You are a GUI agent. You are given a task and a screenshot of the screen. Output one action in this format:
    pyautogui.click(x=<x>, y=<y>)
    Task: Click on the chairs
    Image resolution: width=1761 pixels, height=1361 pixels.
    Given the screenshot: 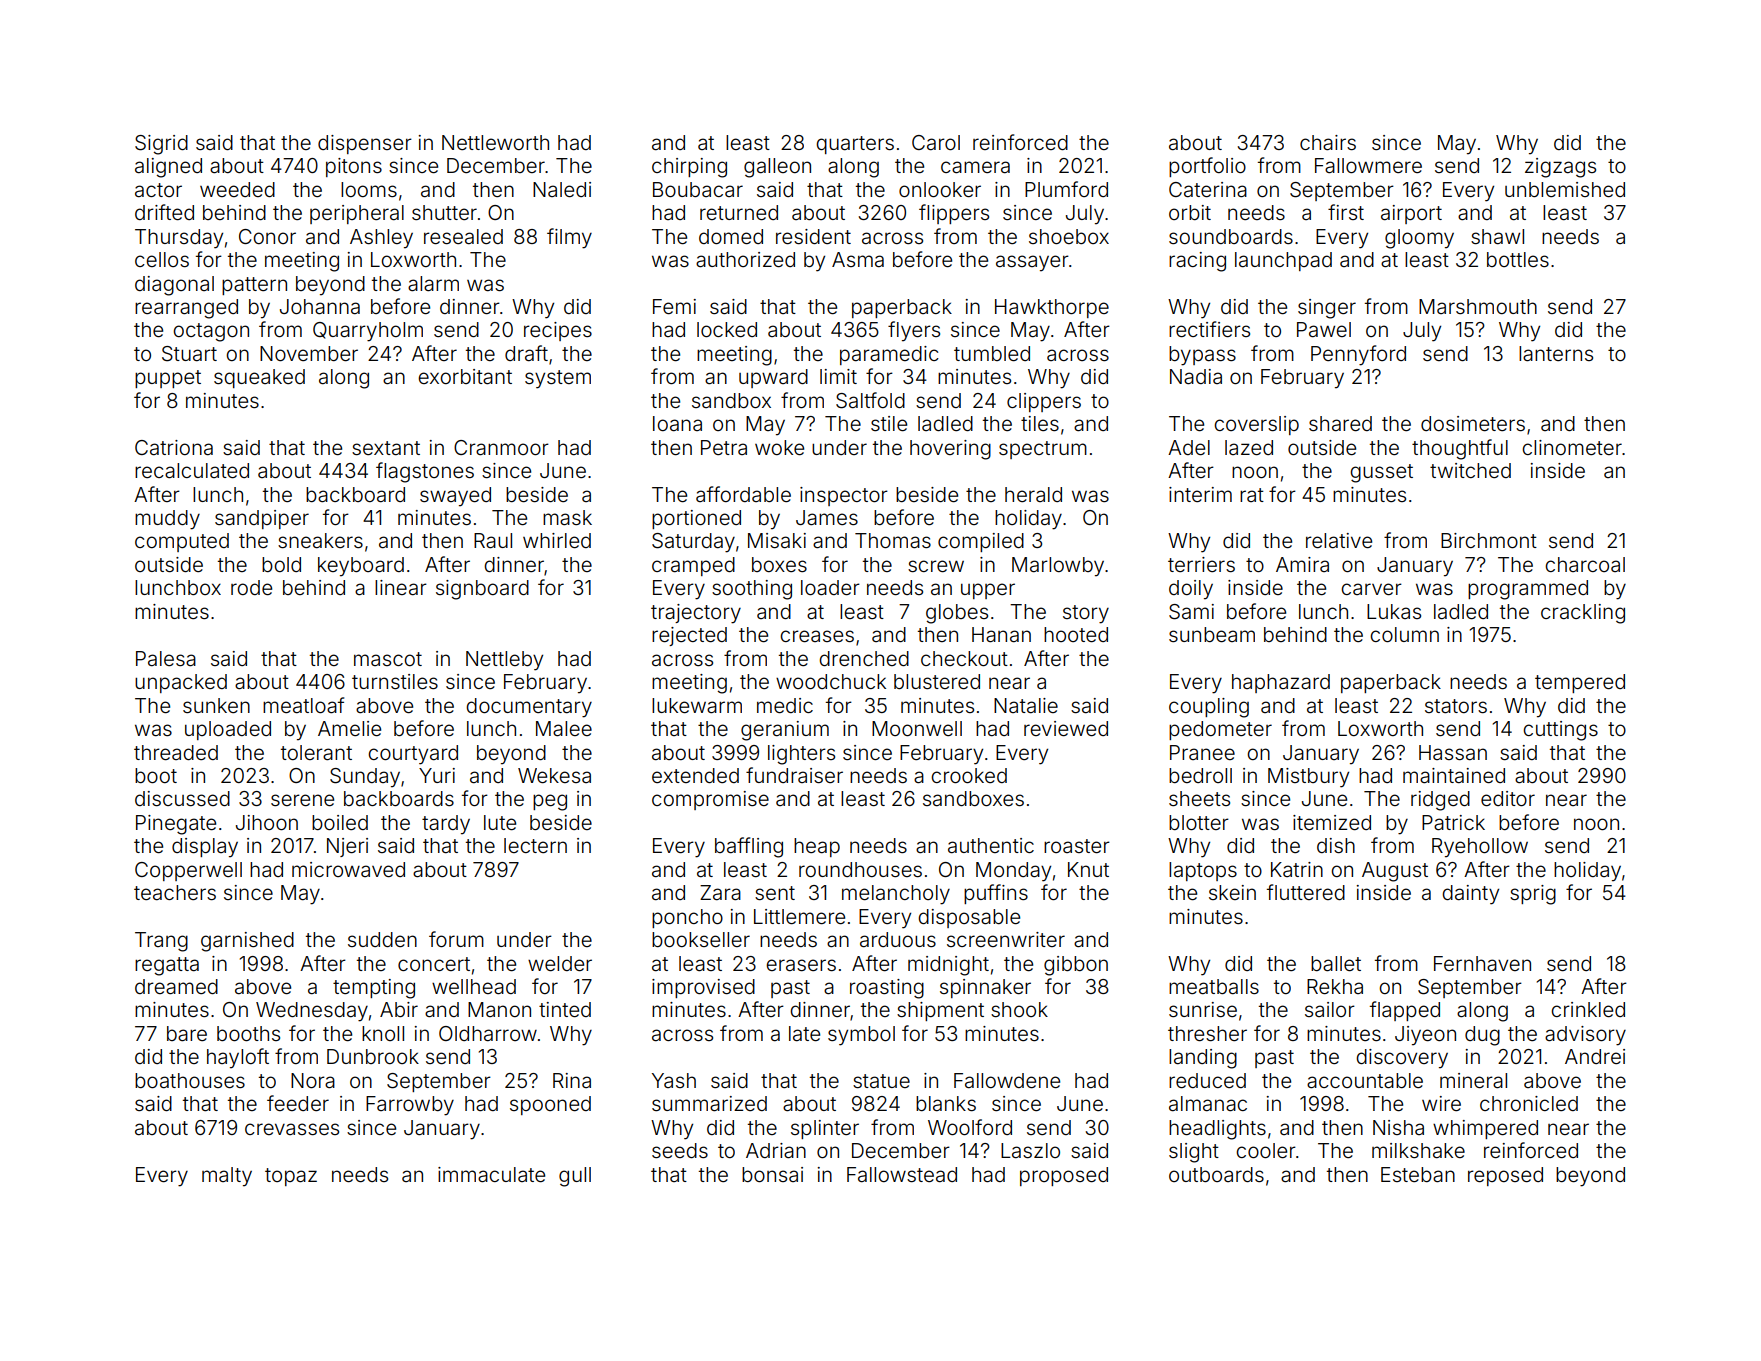 What is the action you would take?
    pyautogui.click(x=1328, y=142)
